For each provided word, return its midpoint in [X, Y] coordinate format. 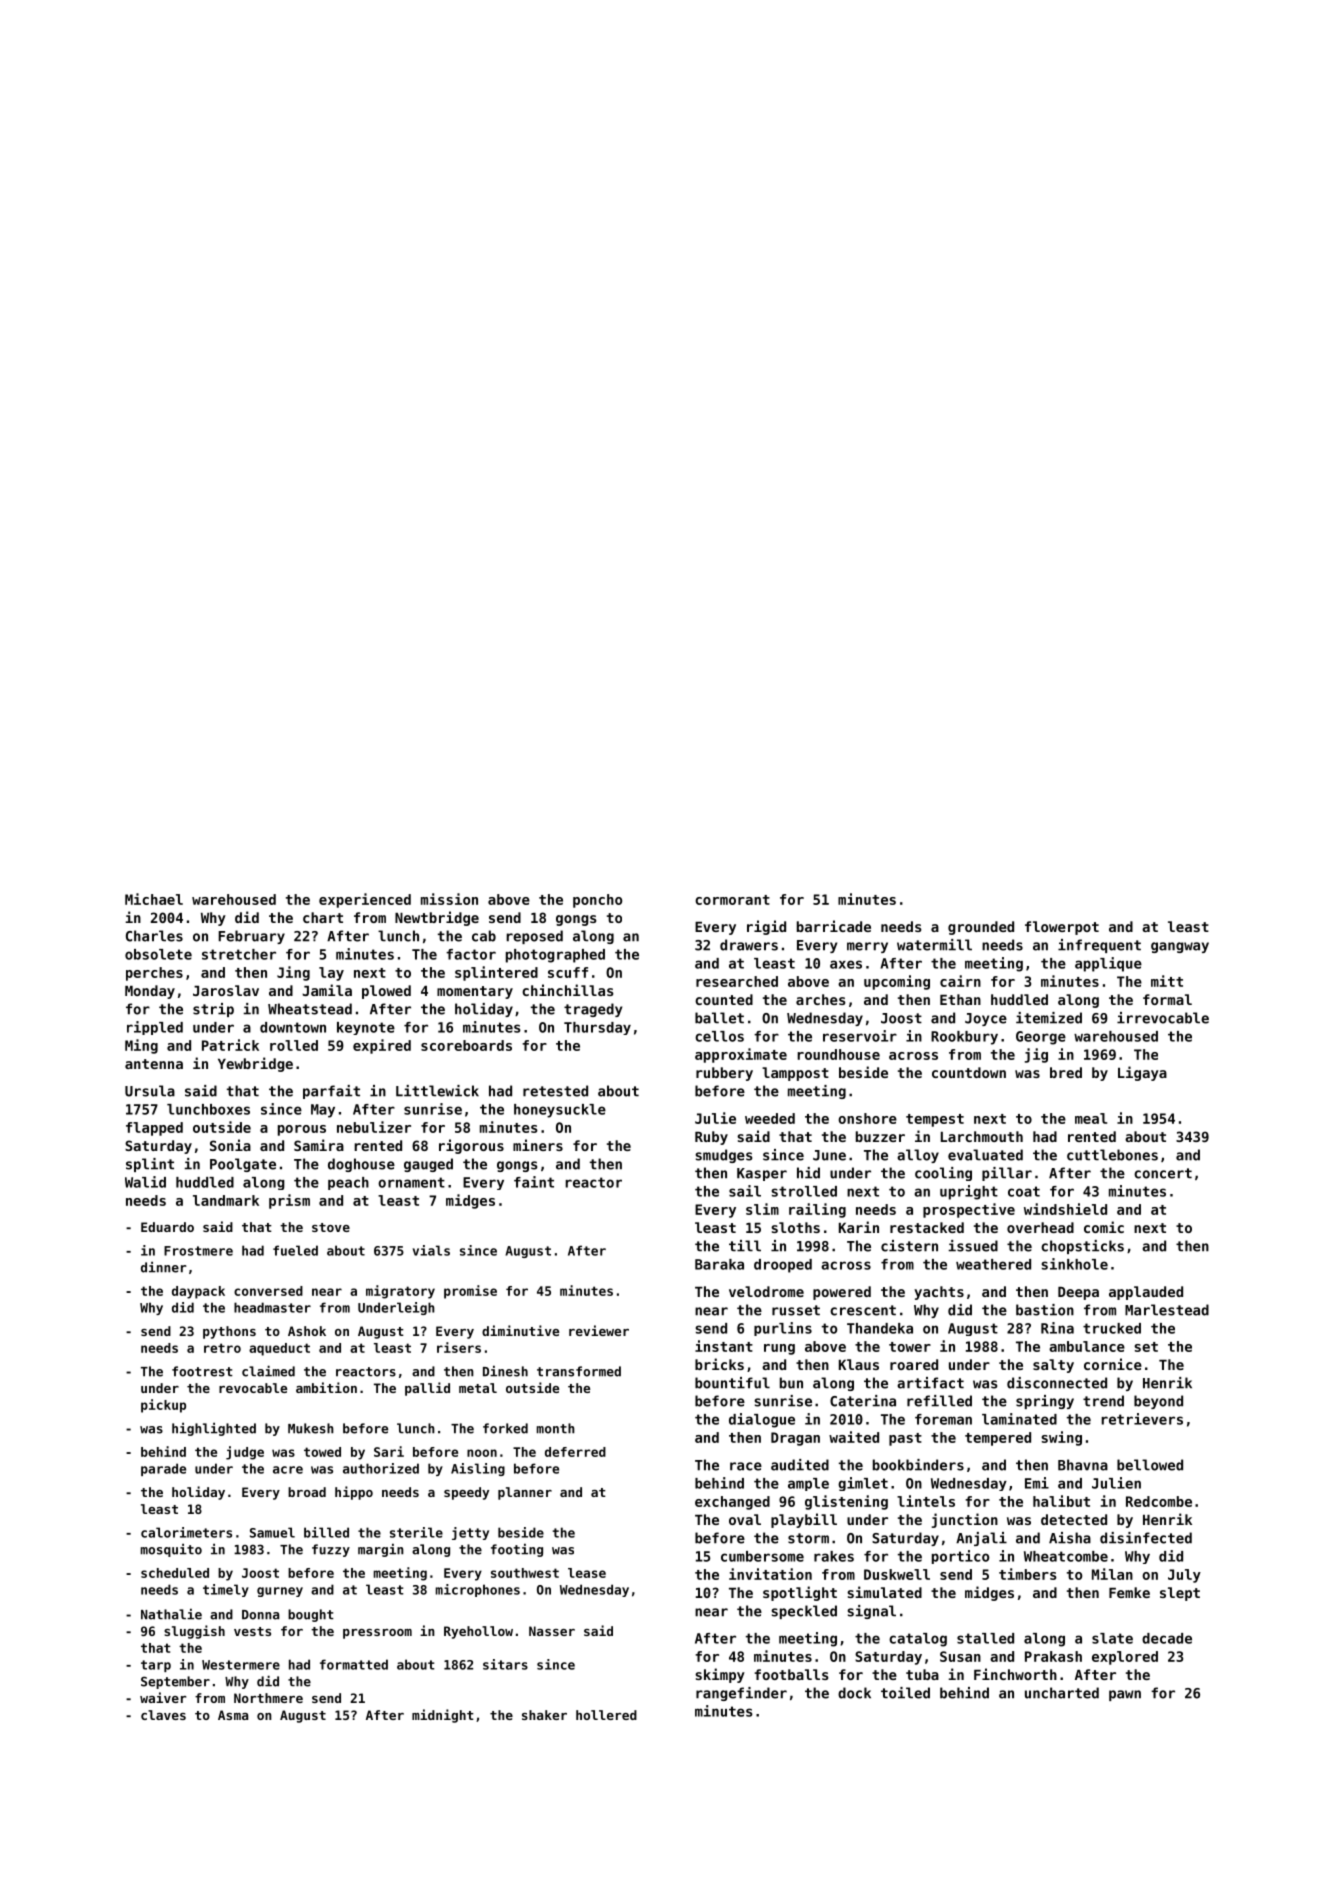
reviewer [599, 1330]
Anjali [981, 1539]
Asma [233, 1715]
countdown [969, 1072]
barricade [834, 926]
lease [587, 1573]
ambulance [1087, 1346]
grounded [981, 928]
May [323, 1111]
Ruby [711, 1138]
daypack [198, 1292]
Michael [154, 899]
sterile [416, 1532]
